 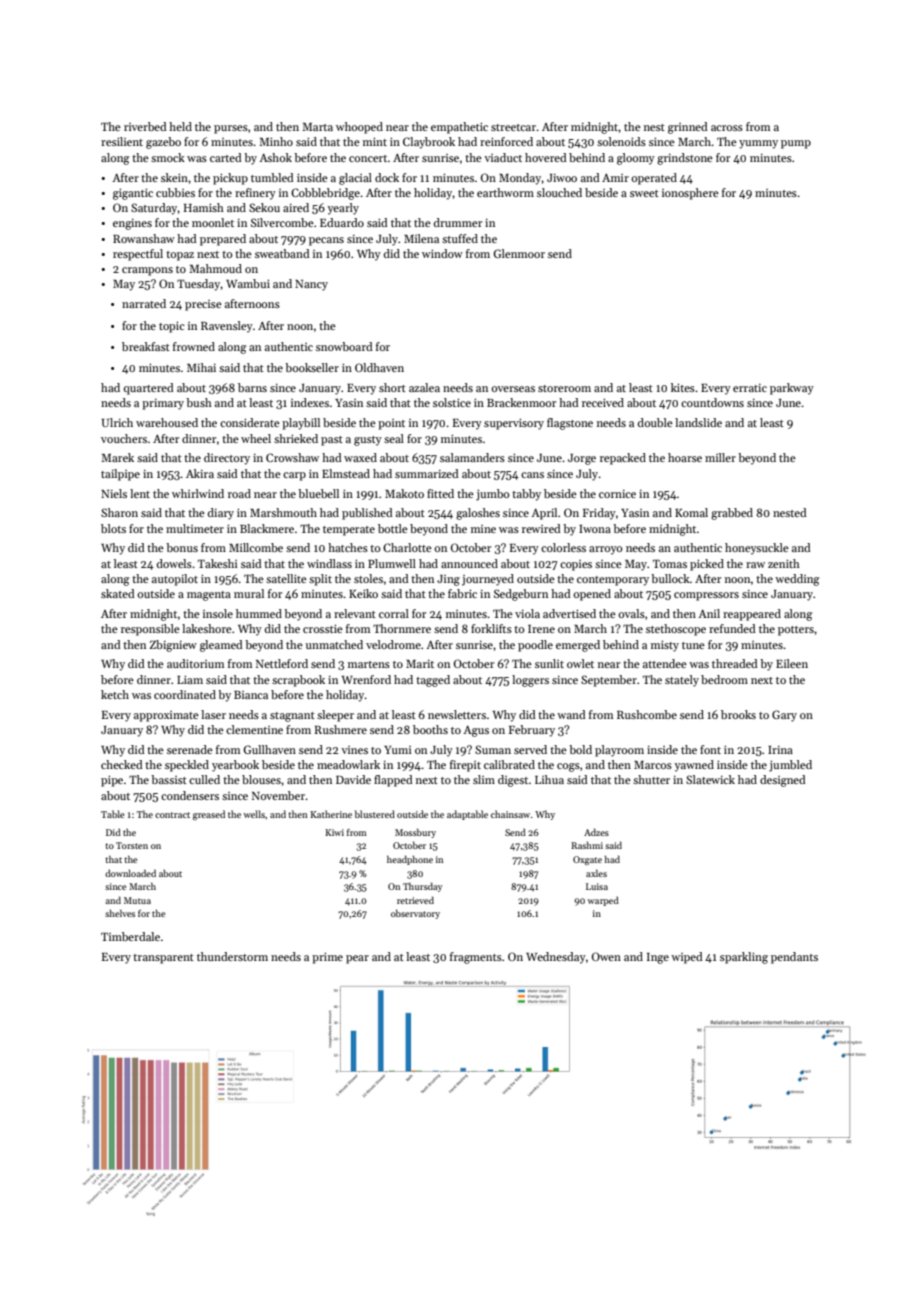 What do you see at coordinates (144, 303) in the document?
I see `narrated` at bounding box center [144, 303].
